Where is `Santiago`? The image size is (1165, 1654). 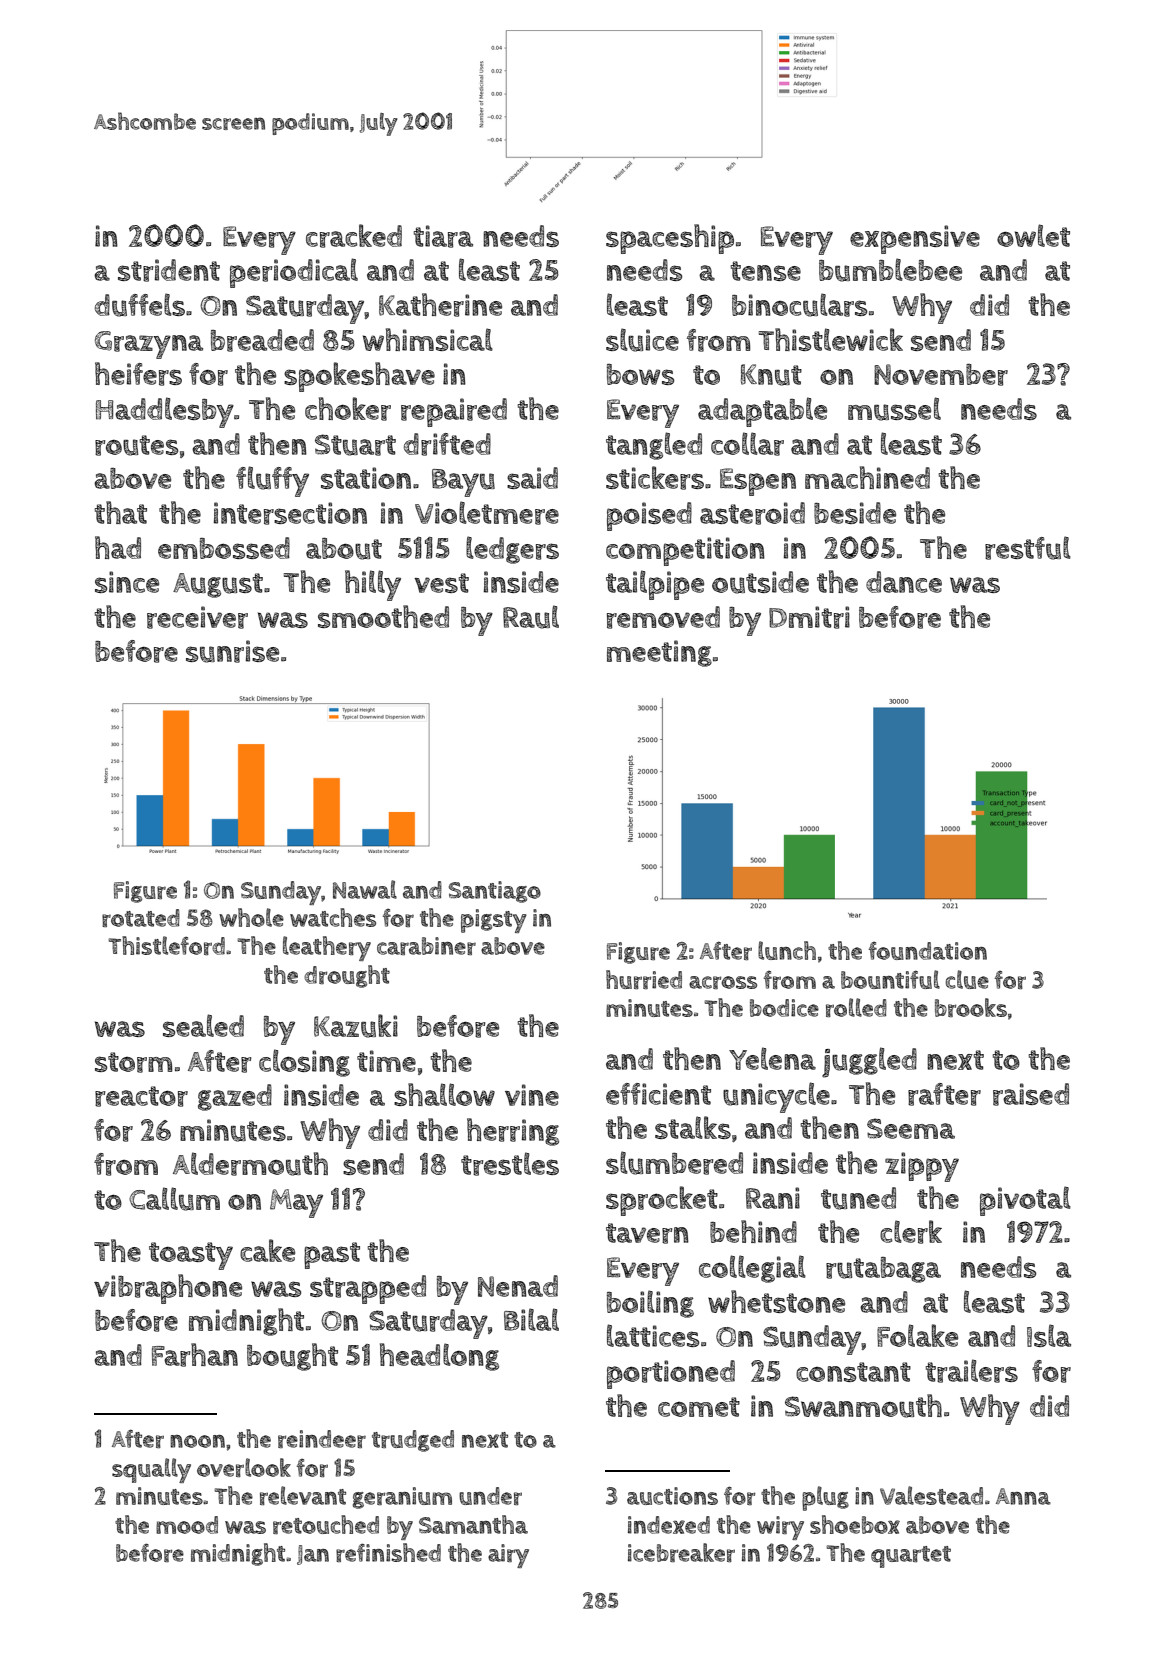 Santiago is located at coordinates (495, 892).
